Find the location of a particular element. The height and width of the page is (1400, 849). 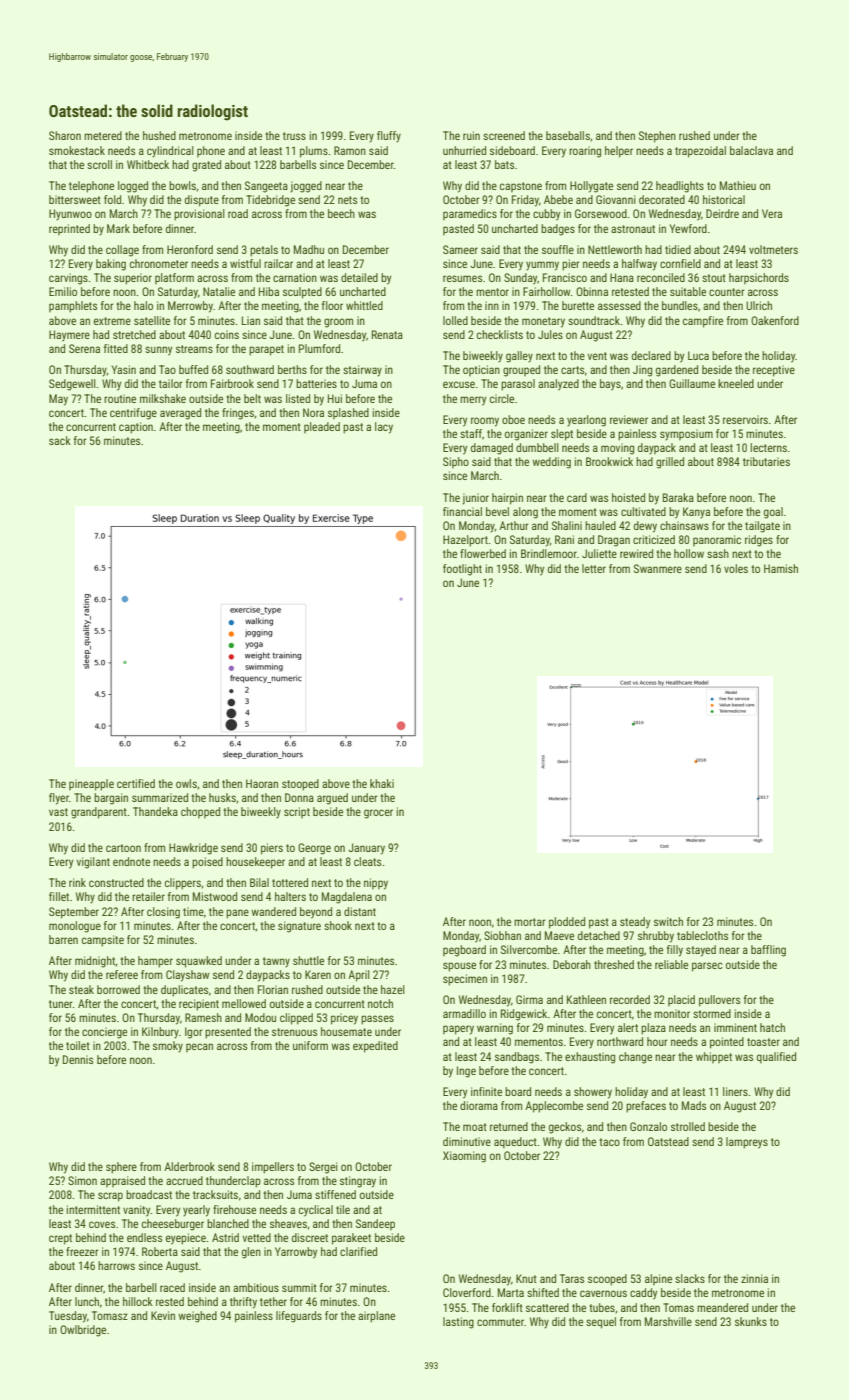

Kilnbury is located at coordinates (160, 1033).
